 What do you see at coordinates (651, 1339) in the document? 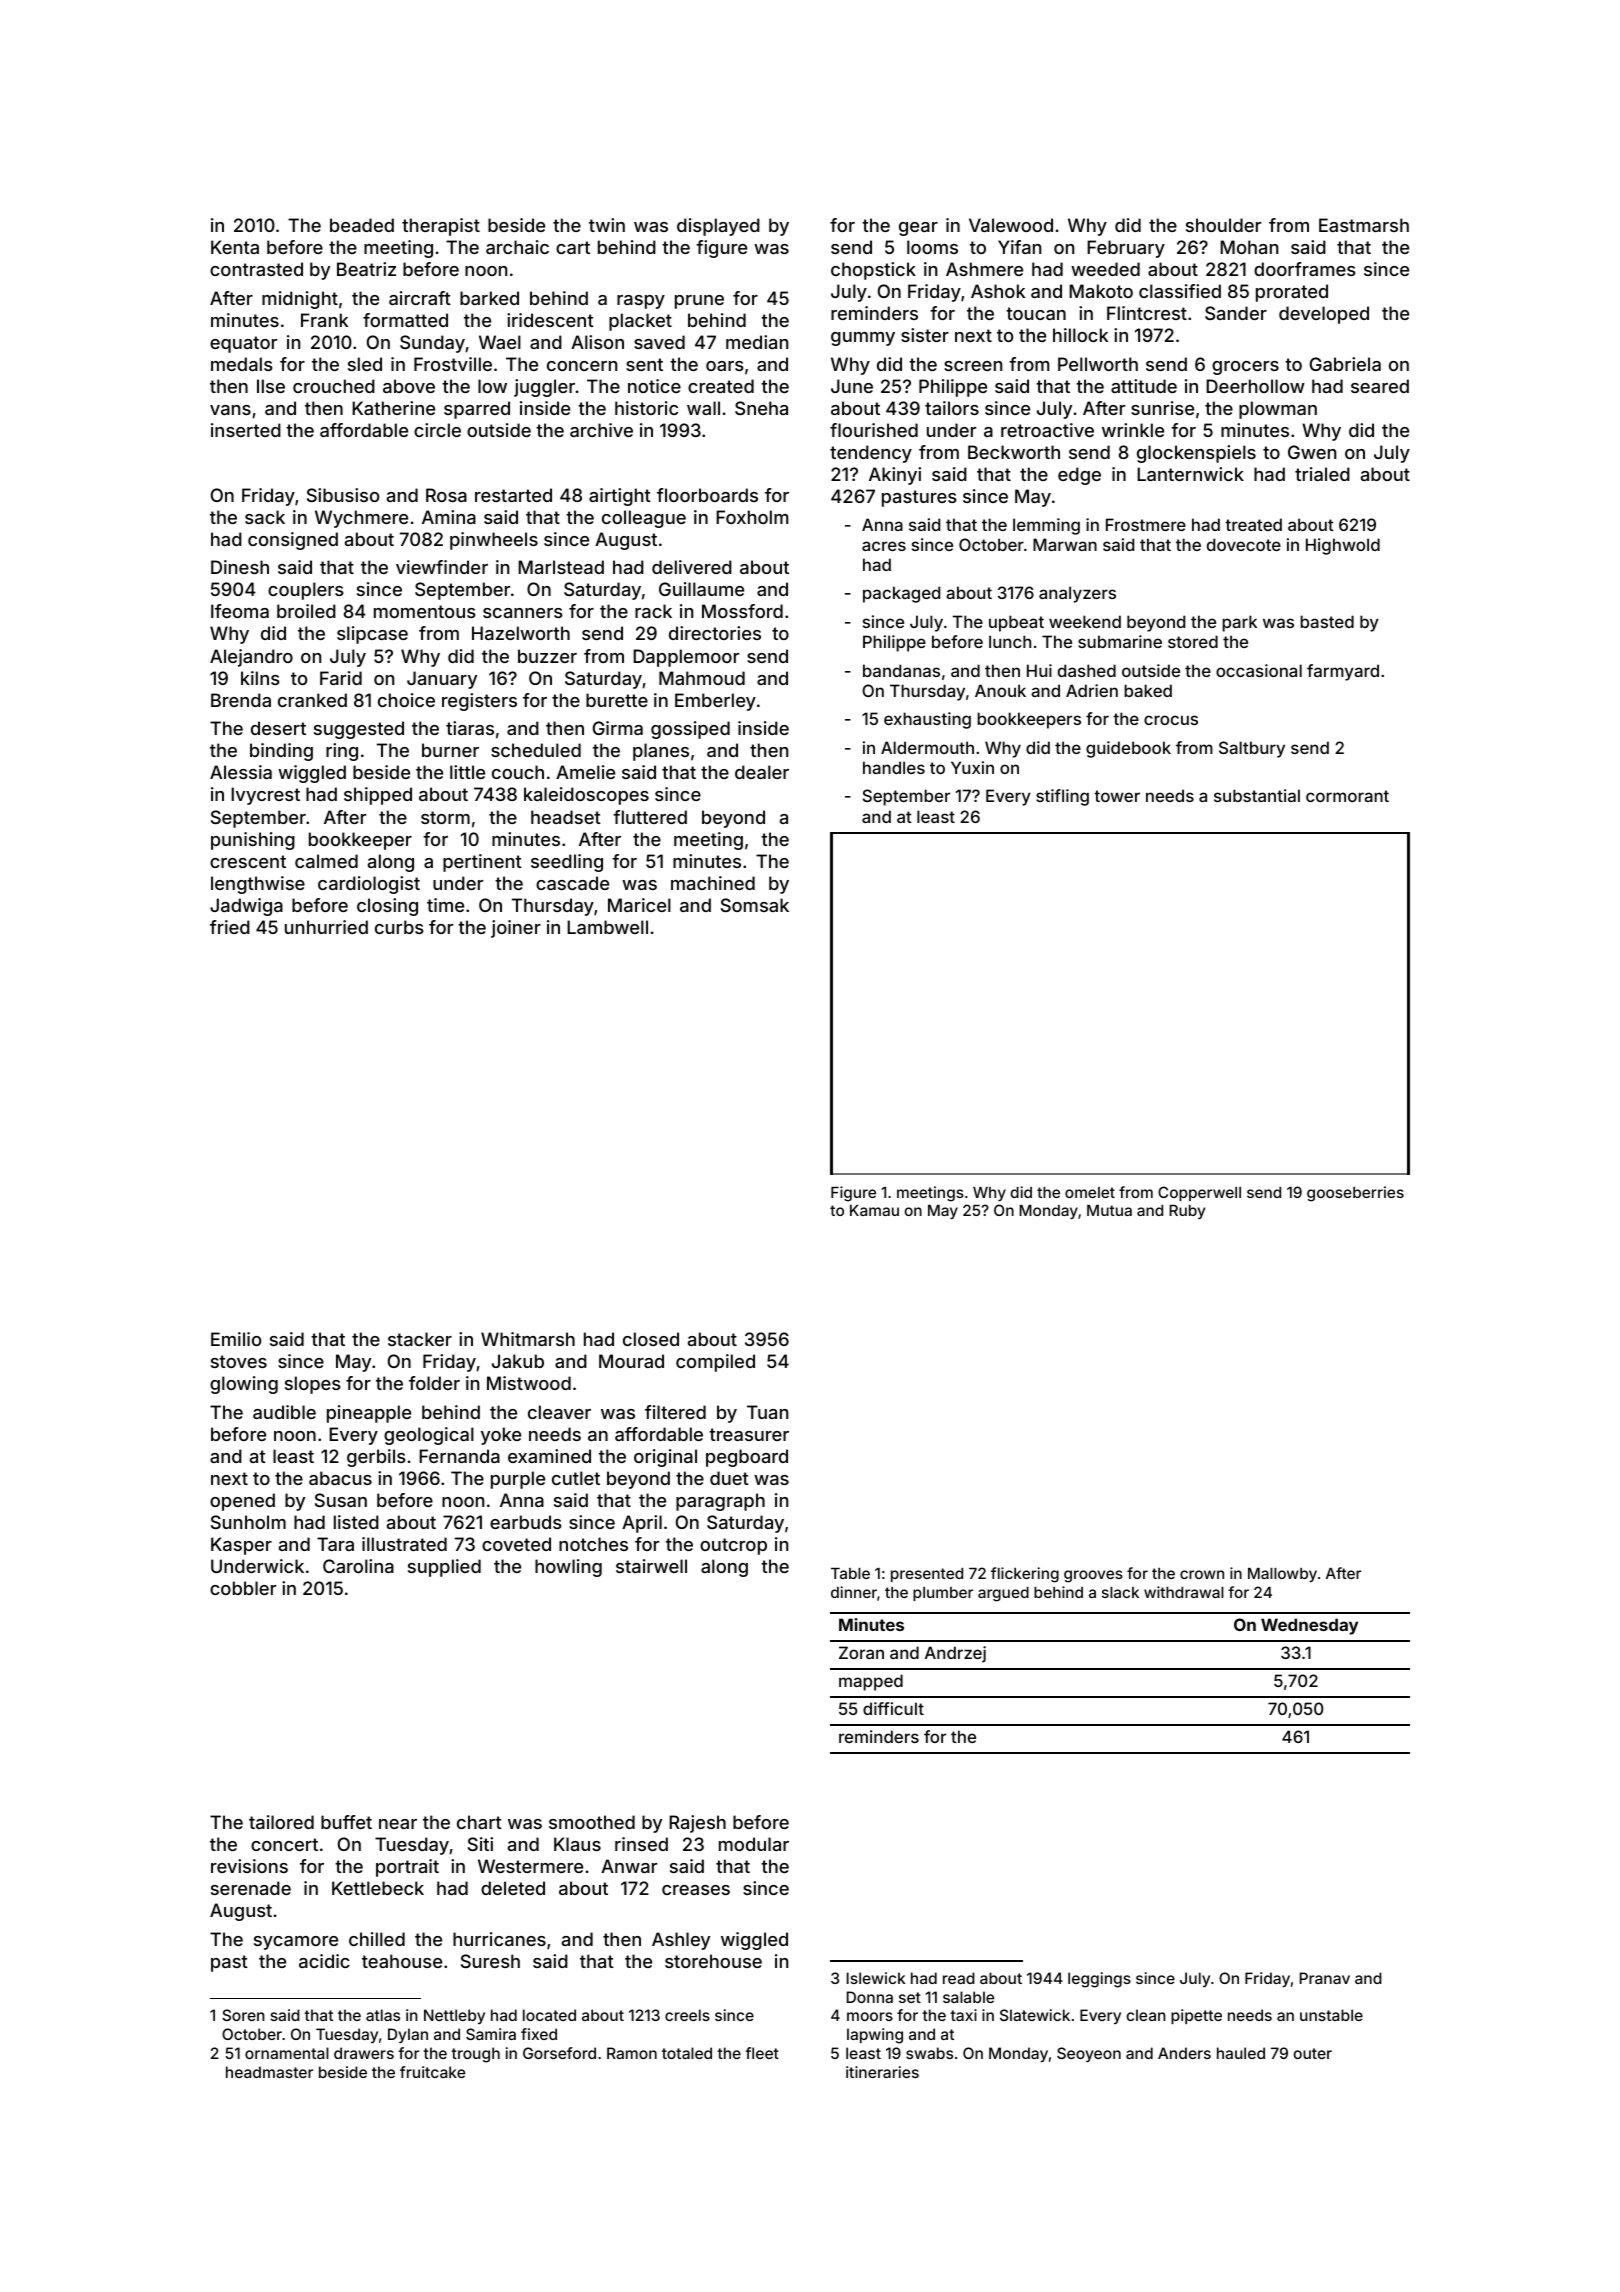
I see `closed` at bounding box center [651, 1339].
